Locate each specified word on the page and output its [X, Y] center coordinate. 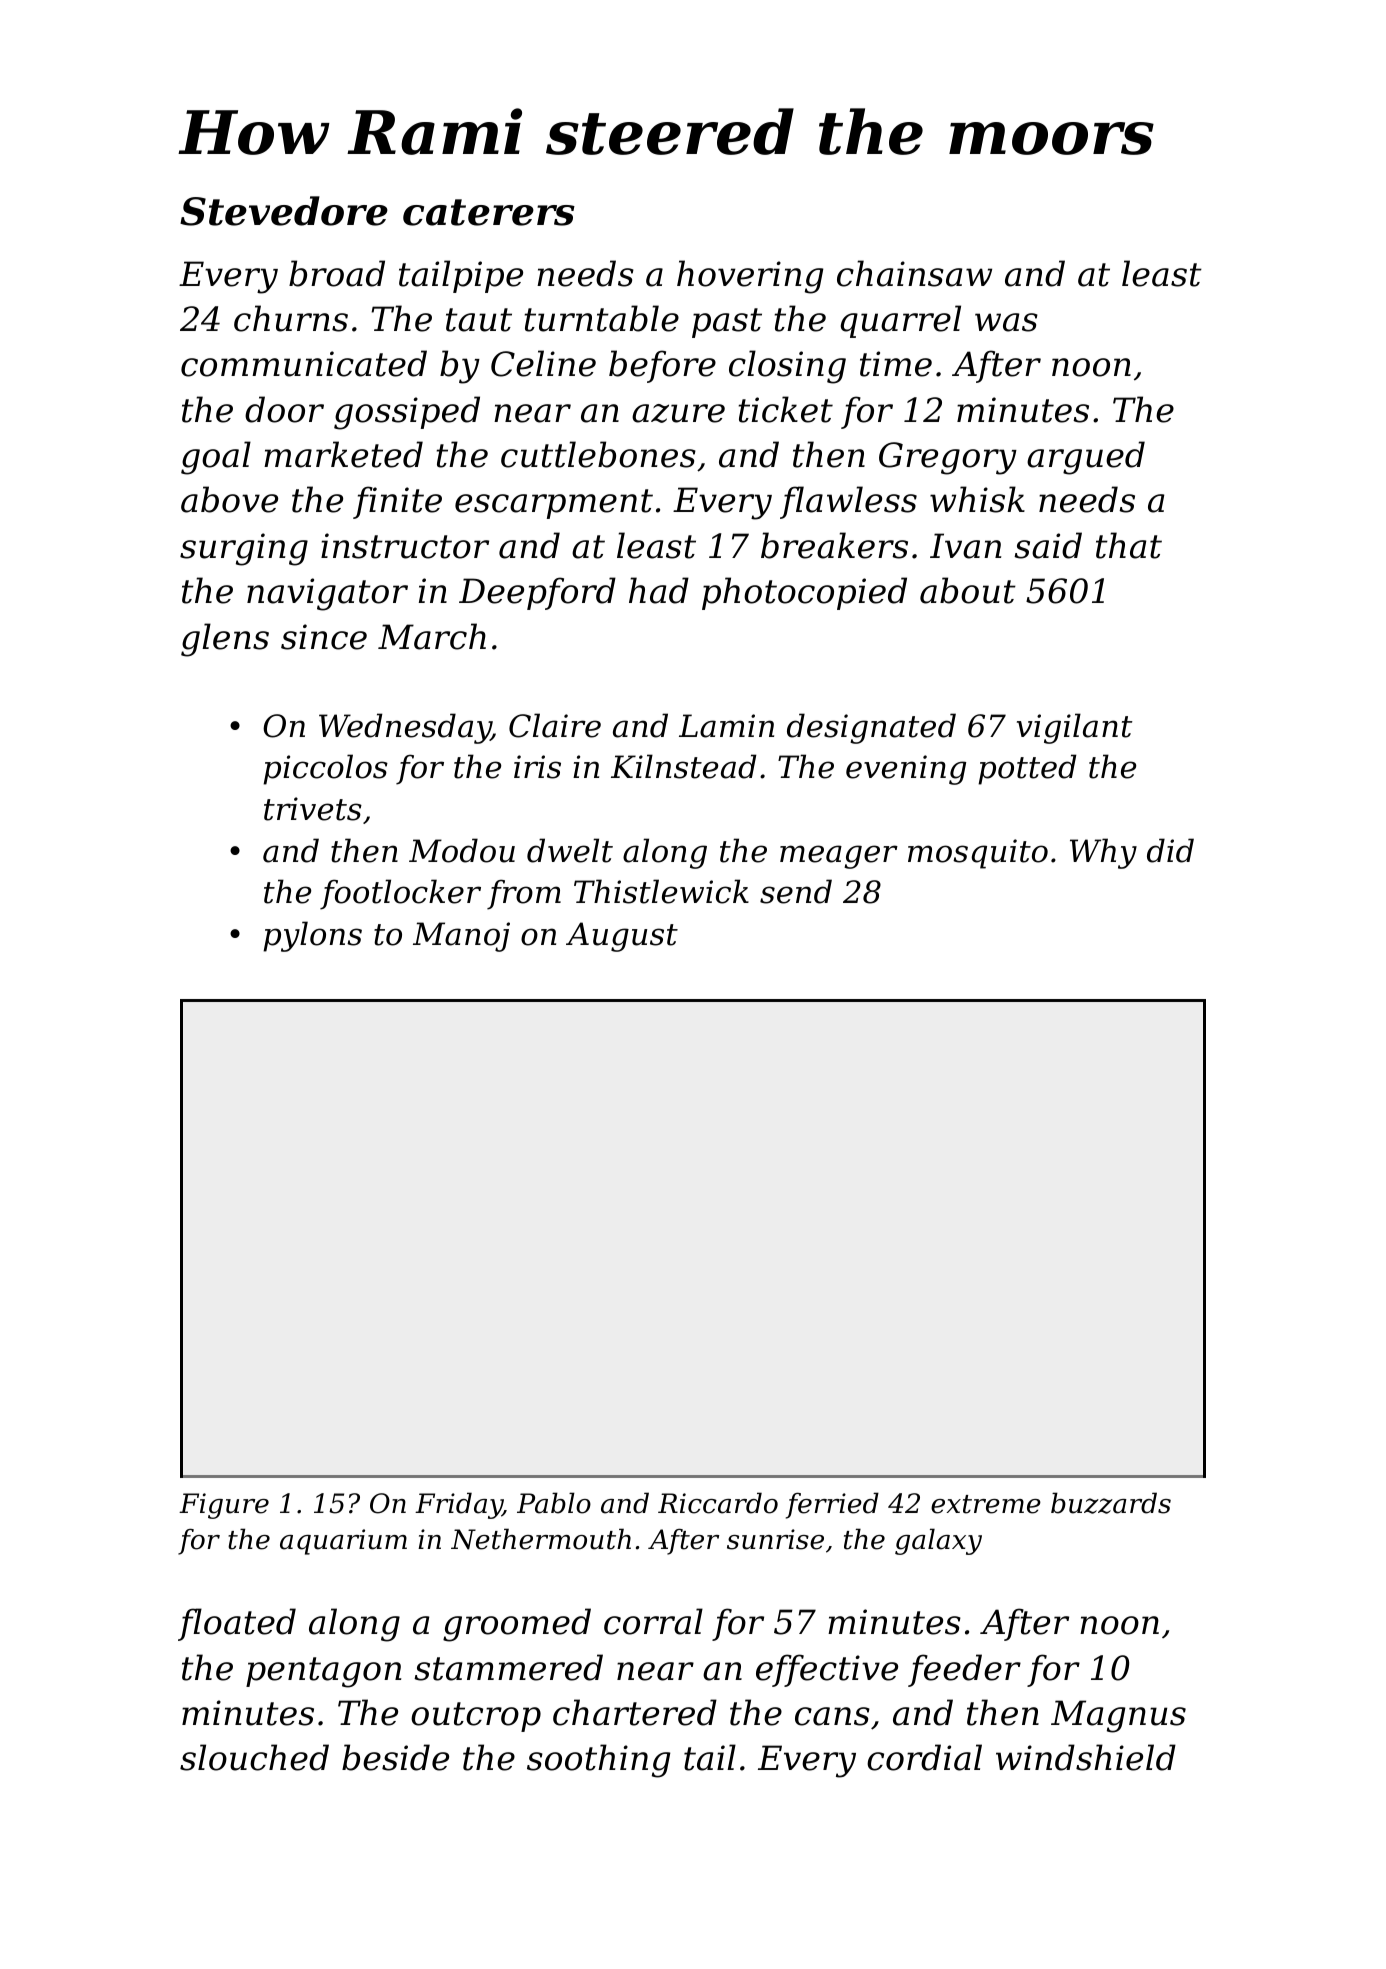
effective [827, 1670]
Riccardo [718, 1503]
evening [906, 770]
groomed [517, 1625]
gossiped [407, 413]
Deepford [537, 593]
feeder [964, 1670]
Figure [224, 1506]
